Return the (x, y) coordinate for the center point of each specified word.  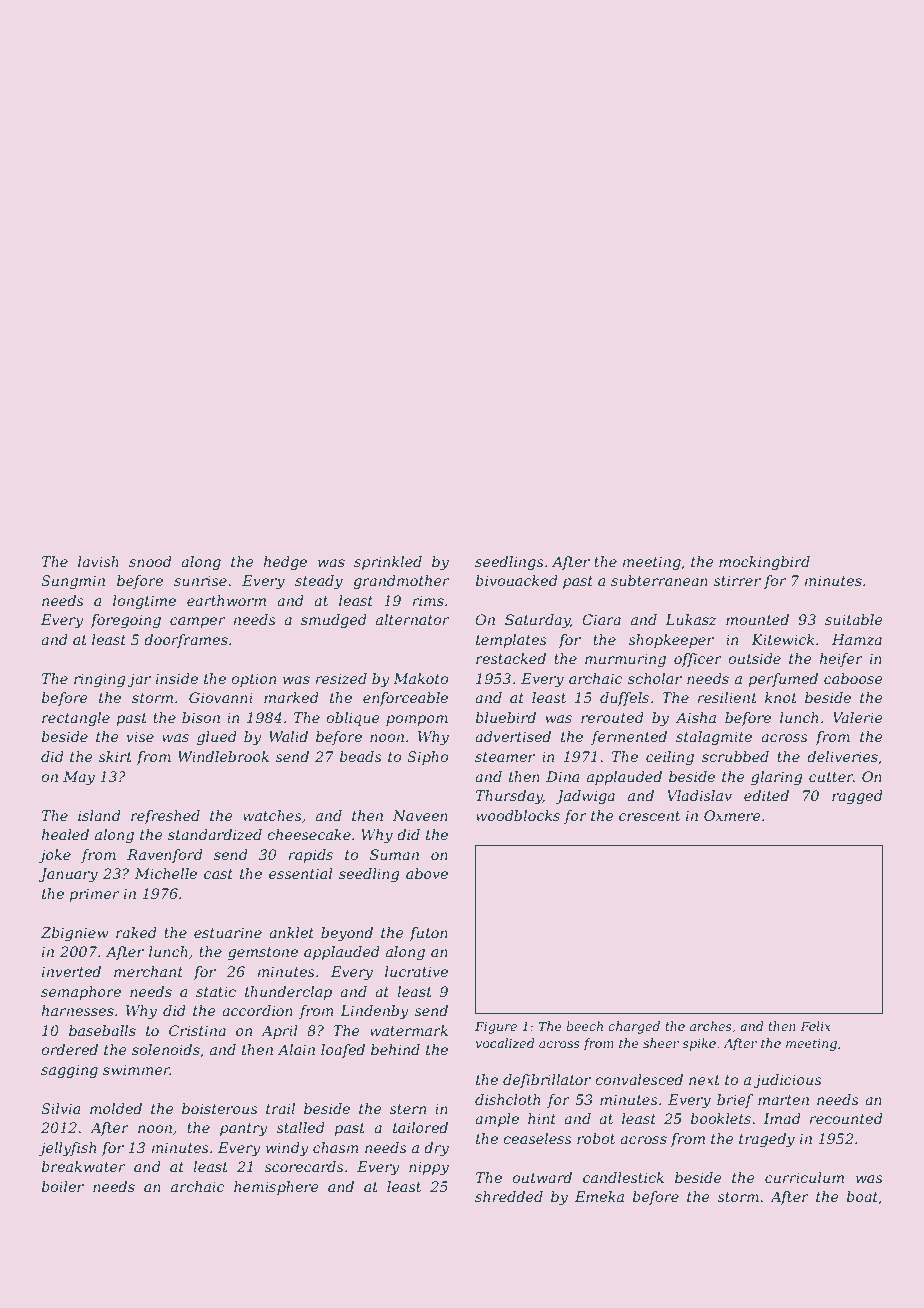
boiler (62, 1186)
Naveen (420, 815)
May (79, 778)
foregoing (125, 621)
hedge (285, 563)
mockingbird (764, 563)
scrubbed (735, 756)
